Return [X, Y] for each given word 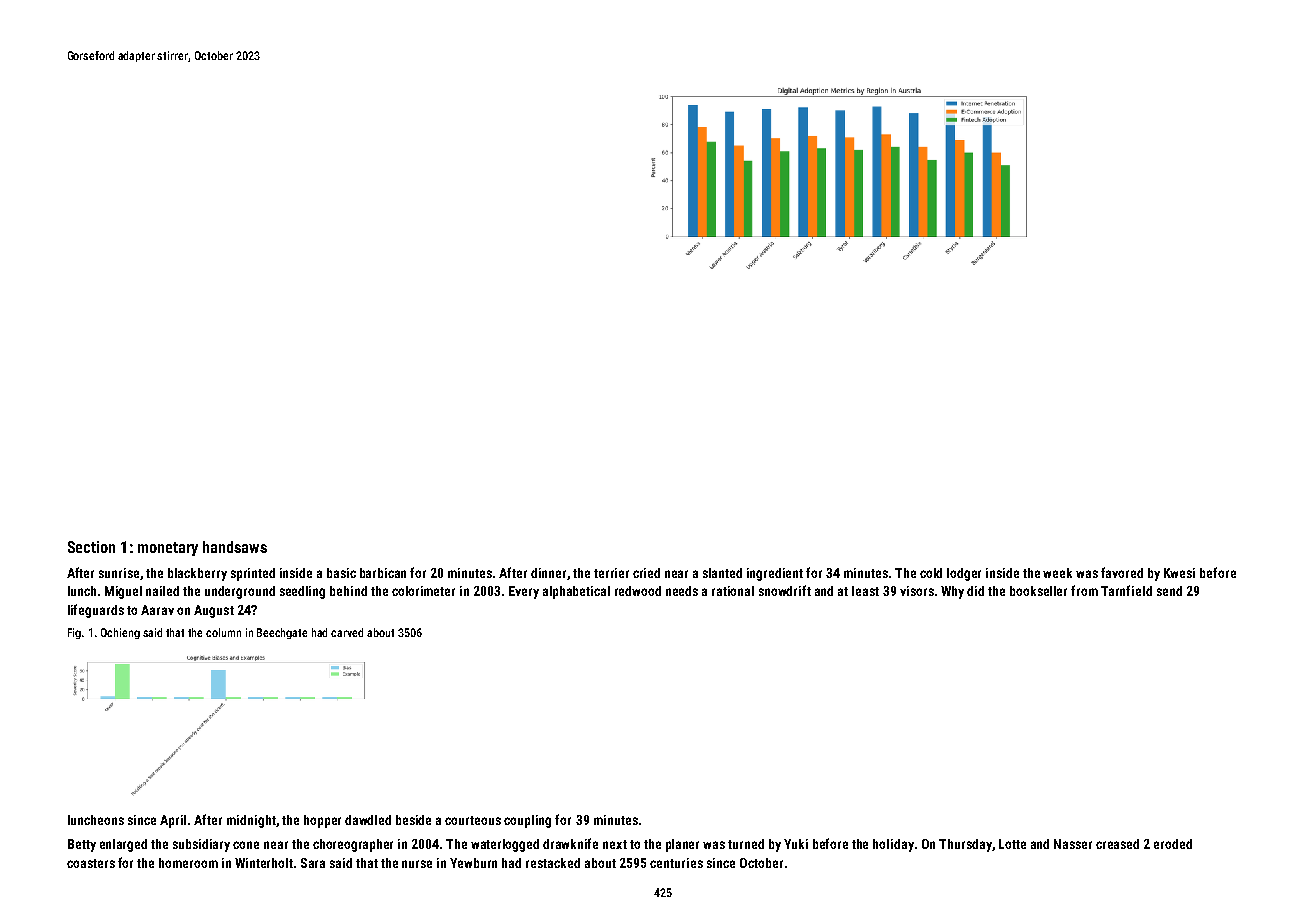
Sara [313, 863]
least [865, 591]
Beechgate [282, 633]
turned [746, 844]
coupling [527, 821]
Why [952, 592]
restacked [553, 863]
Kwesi [1179, 573]
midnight [251, 821]
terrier [611, 573]
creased [1117, 844]
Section [91, 547]
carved [347, 632]
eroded [1173, 844]
